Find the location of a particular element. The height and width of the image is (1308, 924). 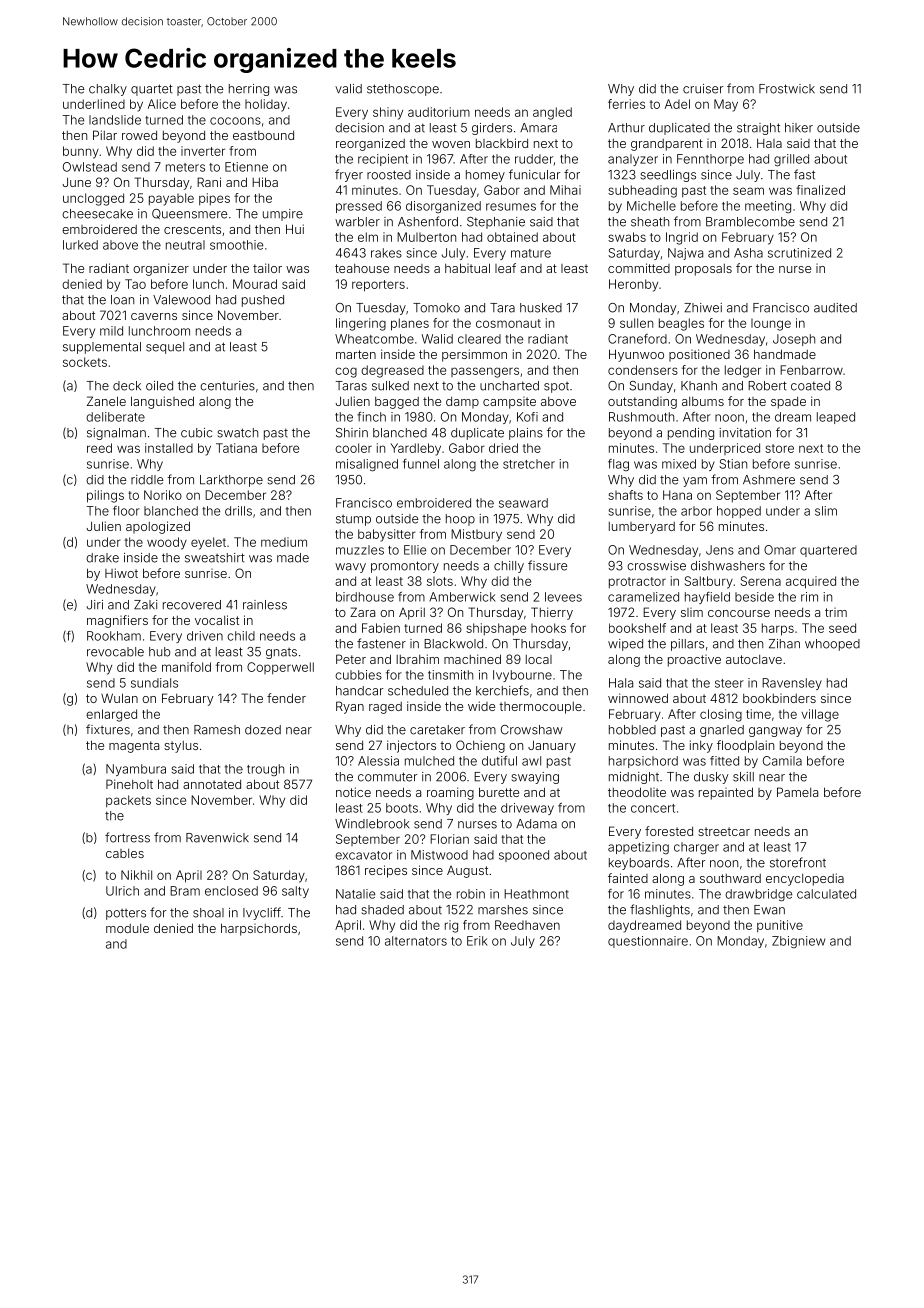

Zhiwei is located at coordinates (703, 308).
